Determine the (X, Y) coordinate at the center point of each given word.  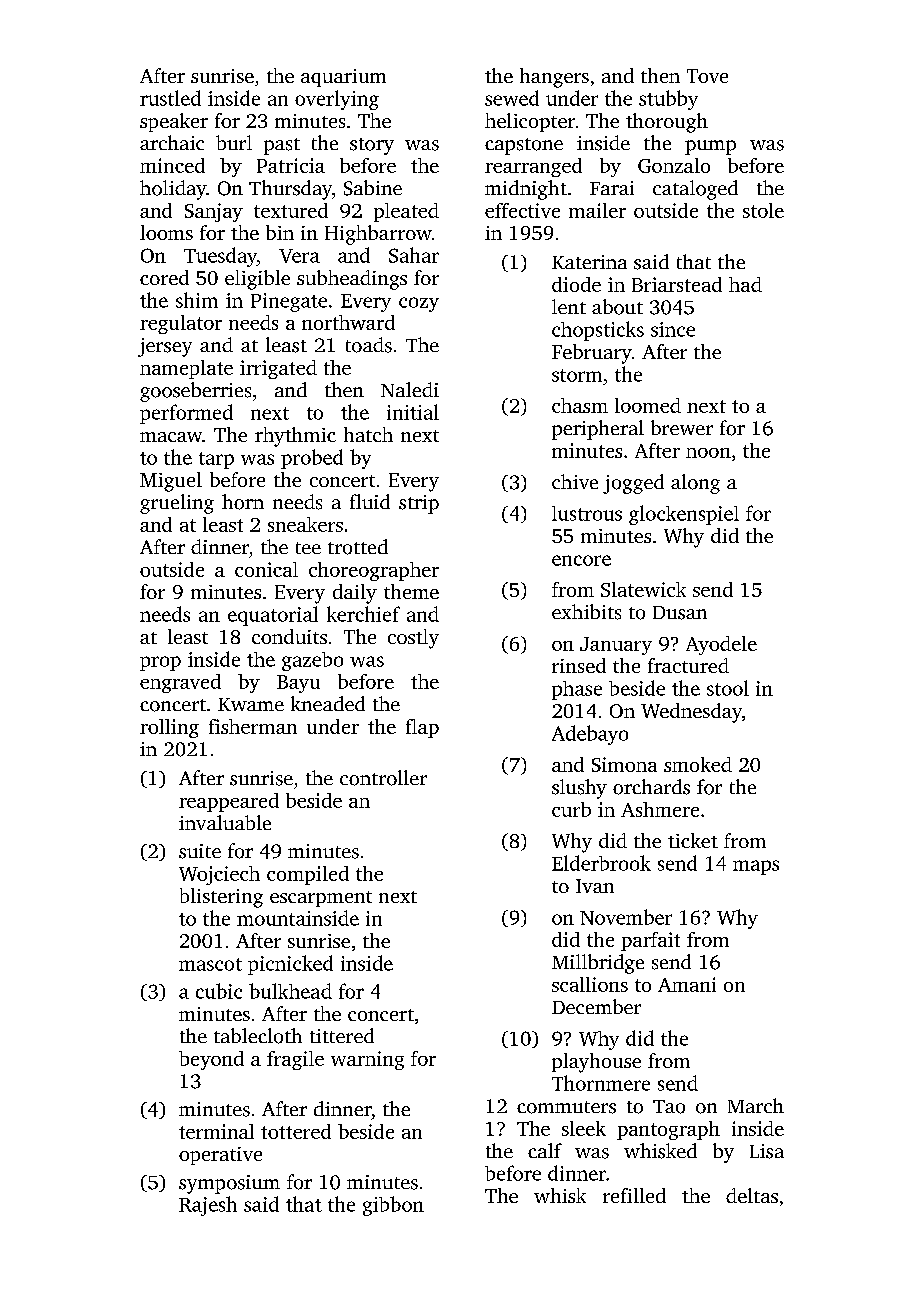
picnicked (290, 965)
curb (571, 809)
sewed (512, 98)
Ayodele (721, 645)
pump (710, 147)
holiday (173, 190)
